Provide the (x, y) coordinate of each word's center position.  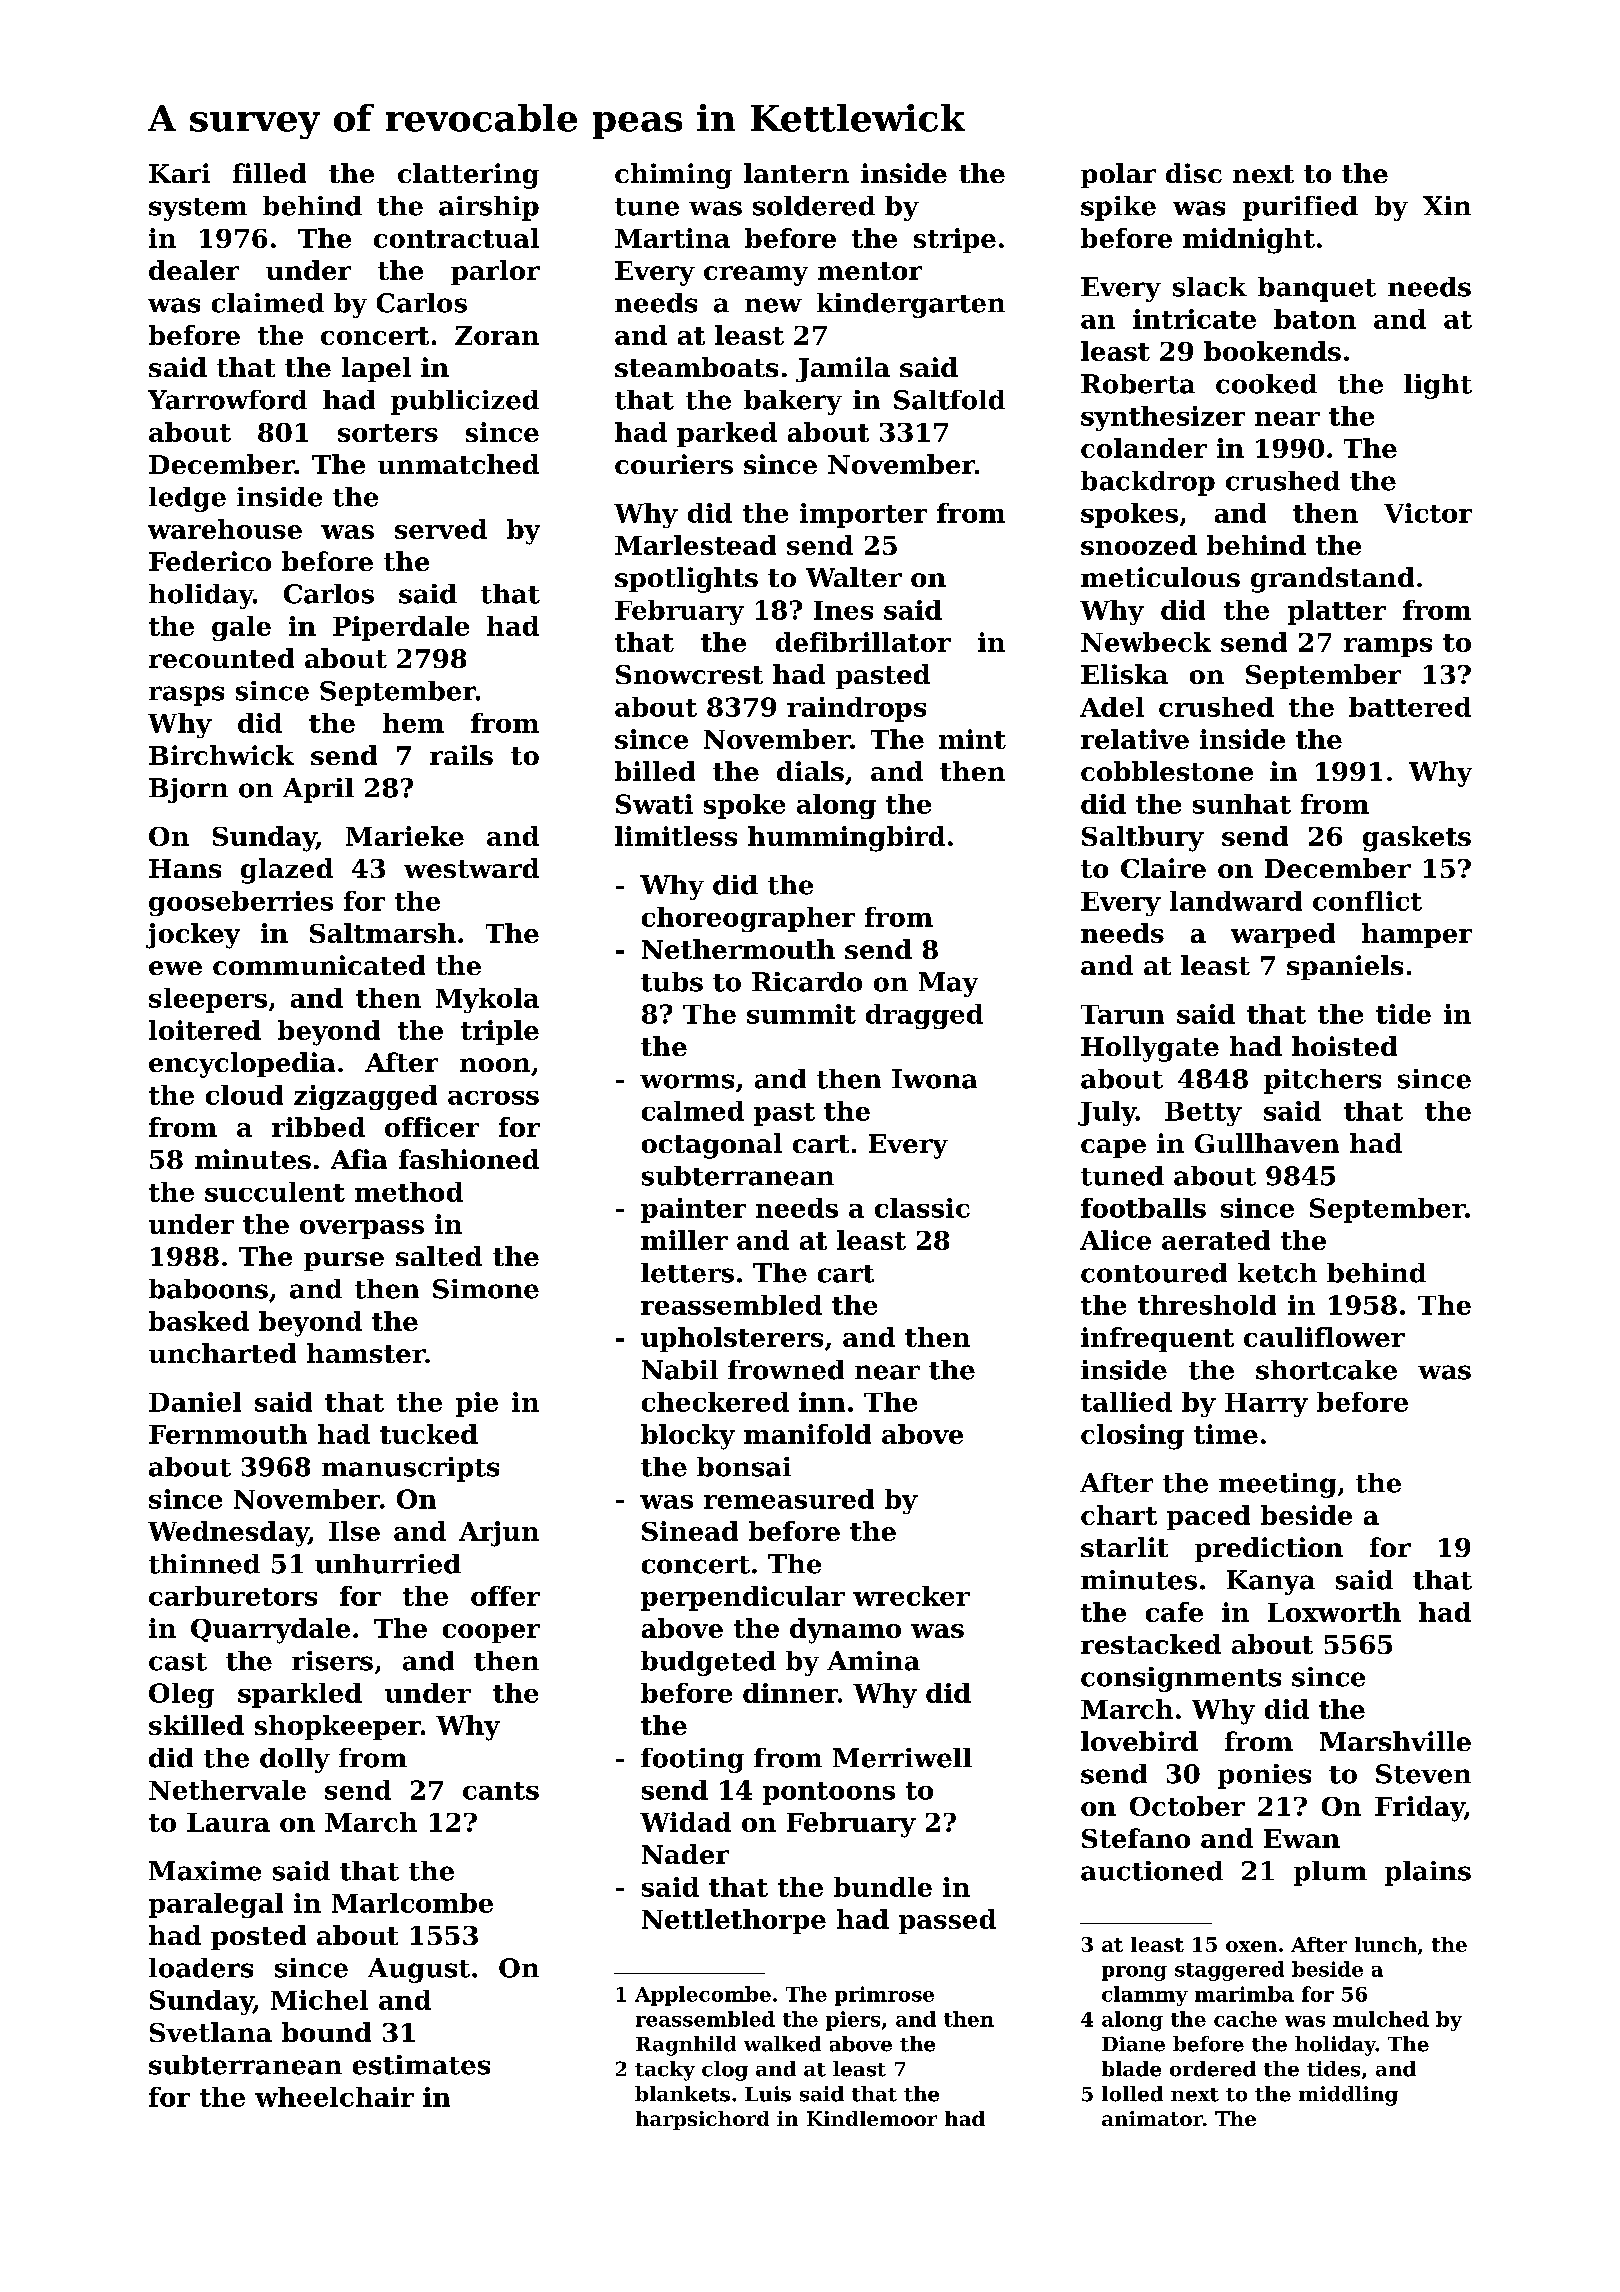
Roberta (1138, 384)
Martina (672, 238)
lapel (376, 369)
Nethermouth (738, 949)
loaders (201, 1968)
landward (1236, 901)
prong (1134, 1973)
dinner (790, 1693)
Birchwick (221, 755)
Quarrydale (270, 1631)
